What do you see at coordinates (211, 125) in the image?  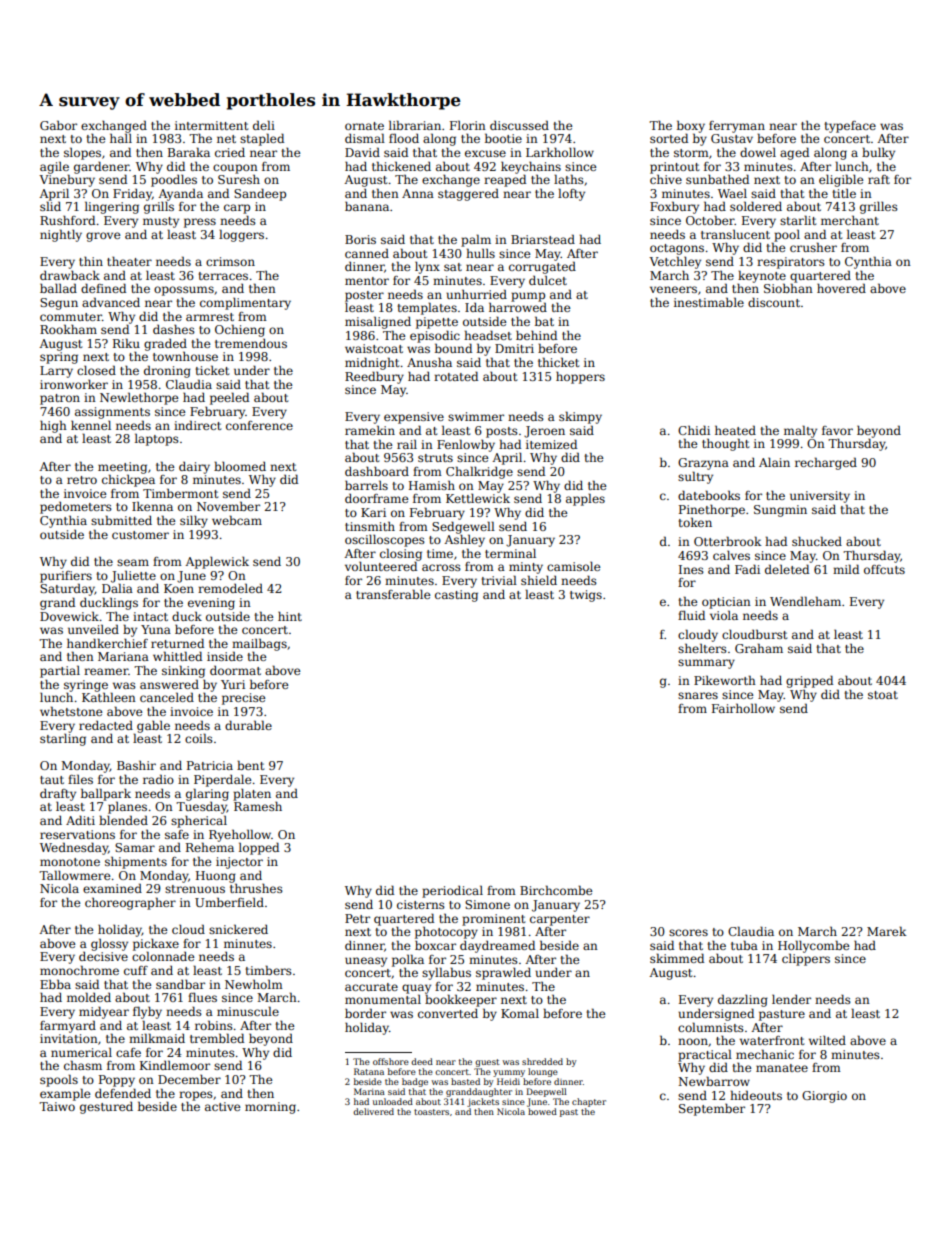 I see `intermittent` at bounding box center [211, 125].
